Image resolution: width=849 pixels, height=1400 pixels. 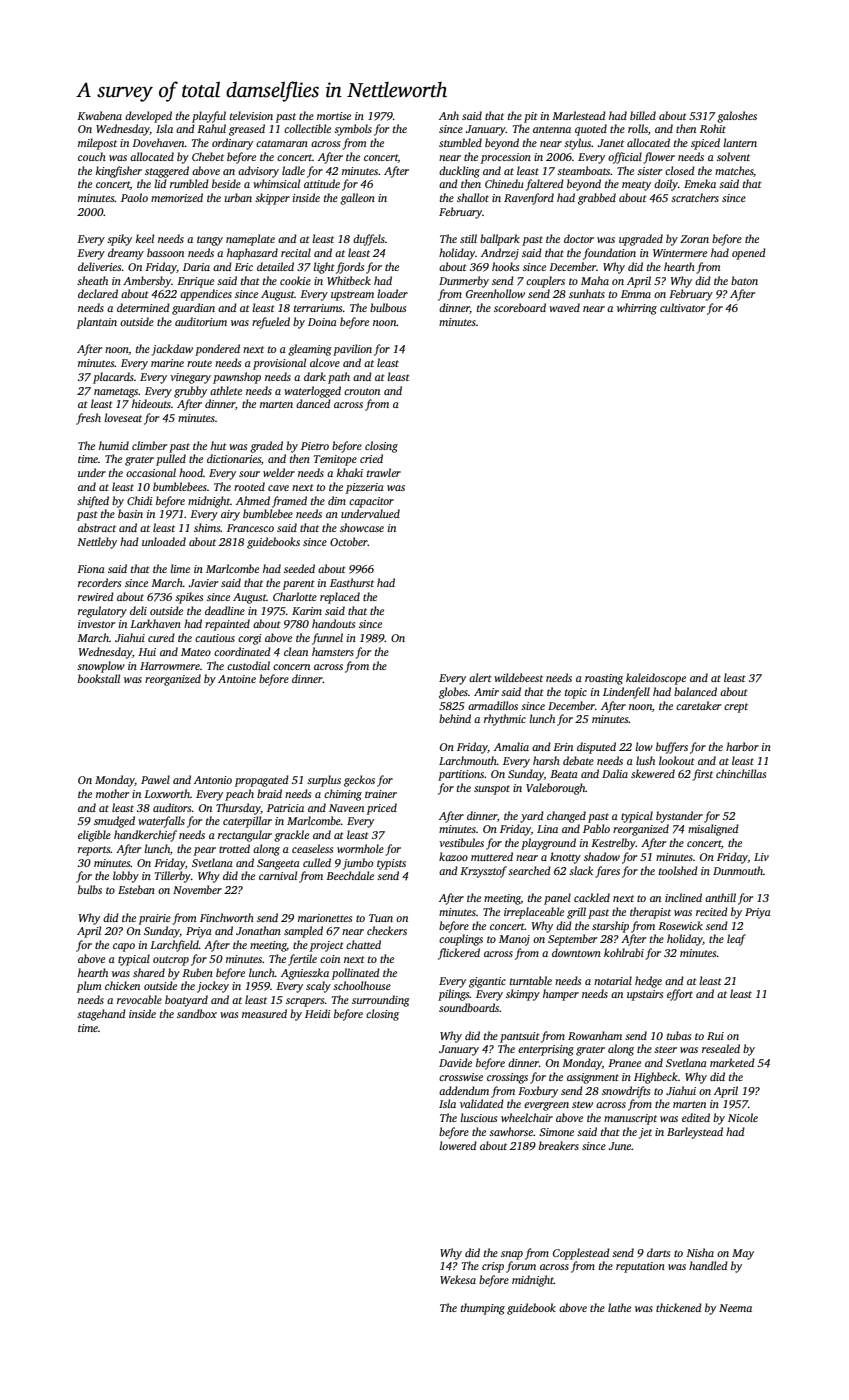 I want to click on galoshes, so click(x=737, y=117).
